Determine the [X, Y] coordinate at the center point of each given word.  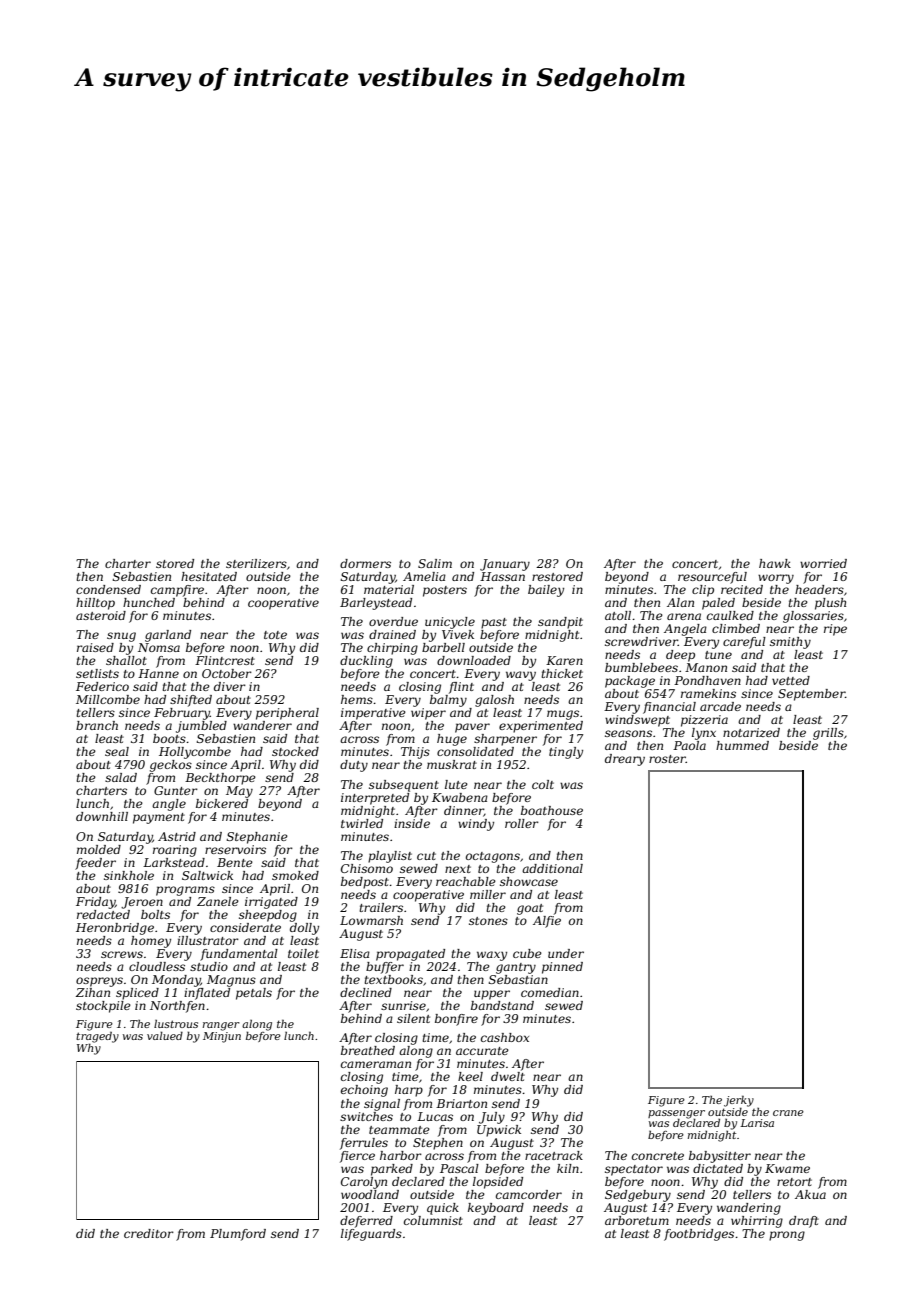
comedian [550, 992]
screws [122, 954]
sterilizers [256, 563]
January [505, 565]
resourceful [712, 578]
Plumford [238, 1235]
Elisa [355, 953]
